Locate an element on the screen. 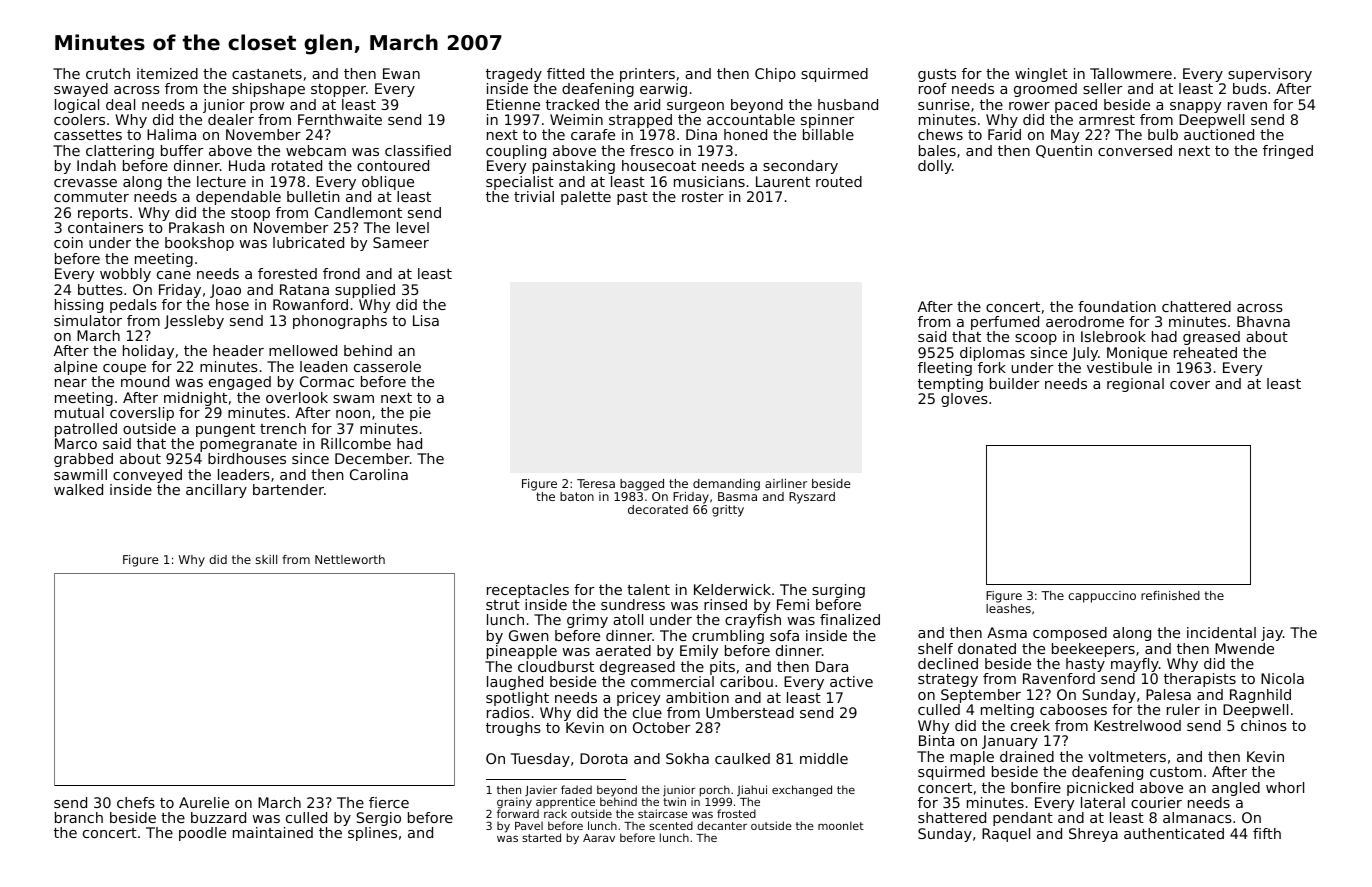 The image size is (1372, 887). poodle is located at coordinates (202, 834).
